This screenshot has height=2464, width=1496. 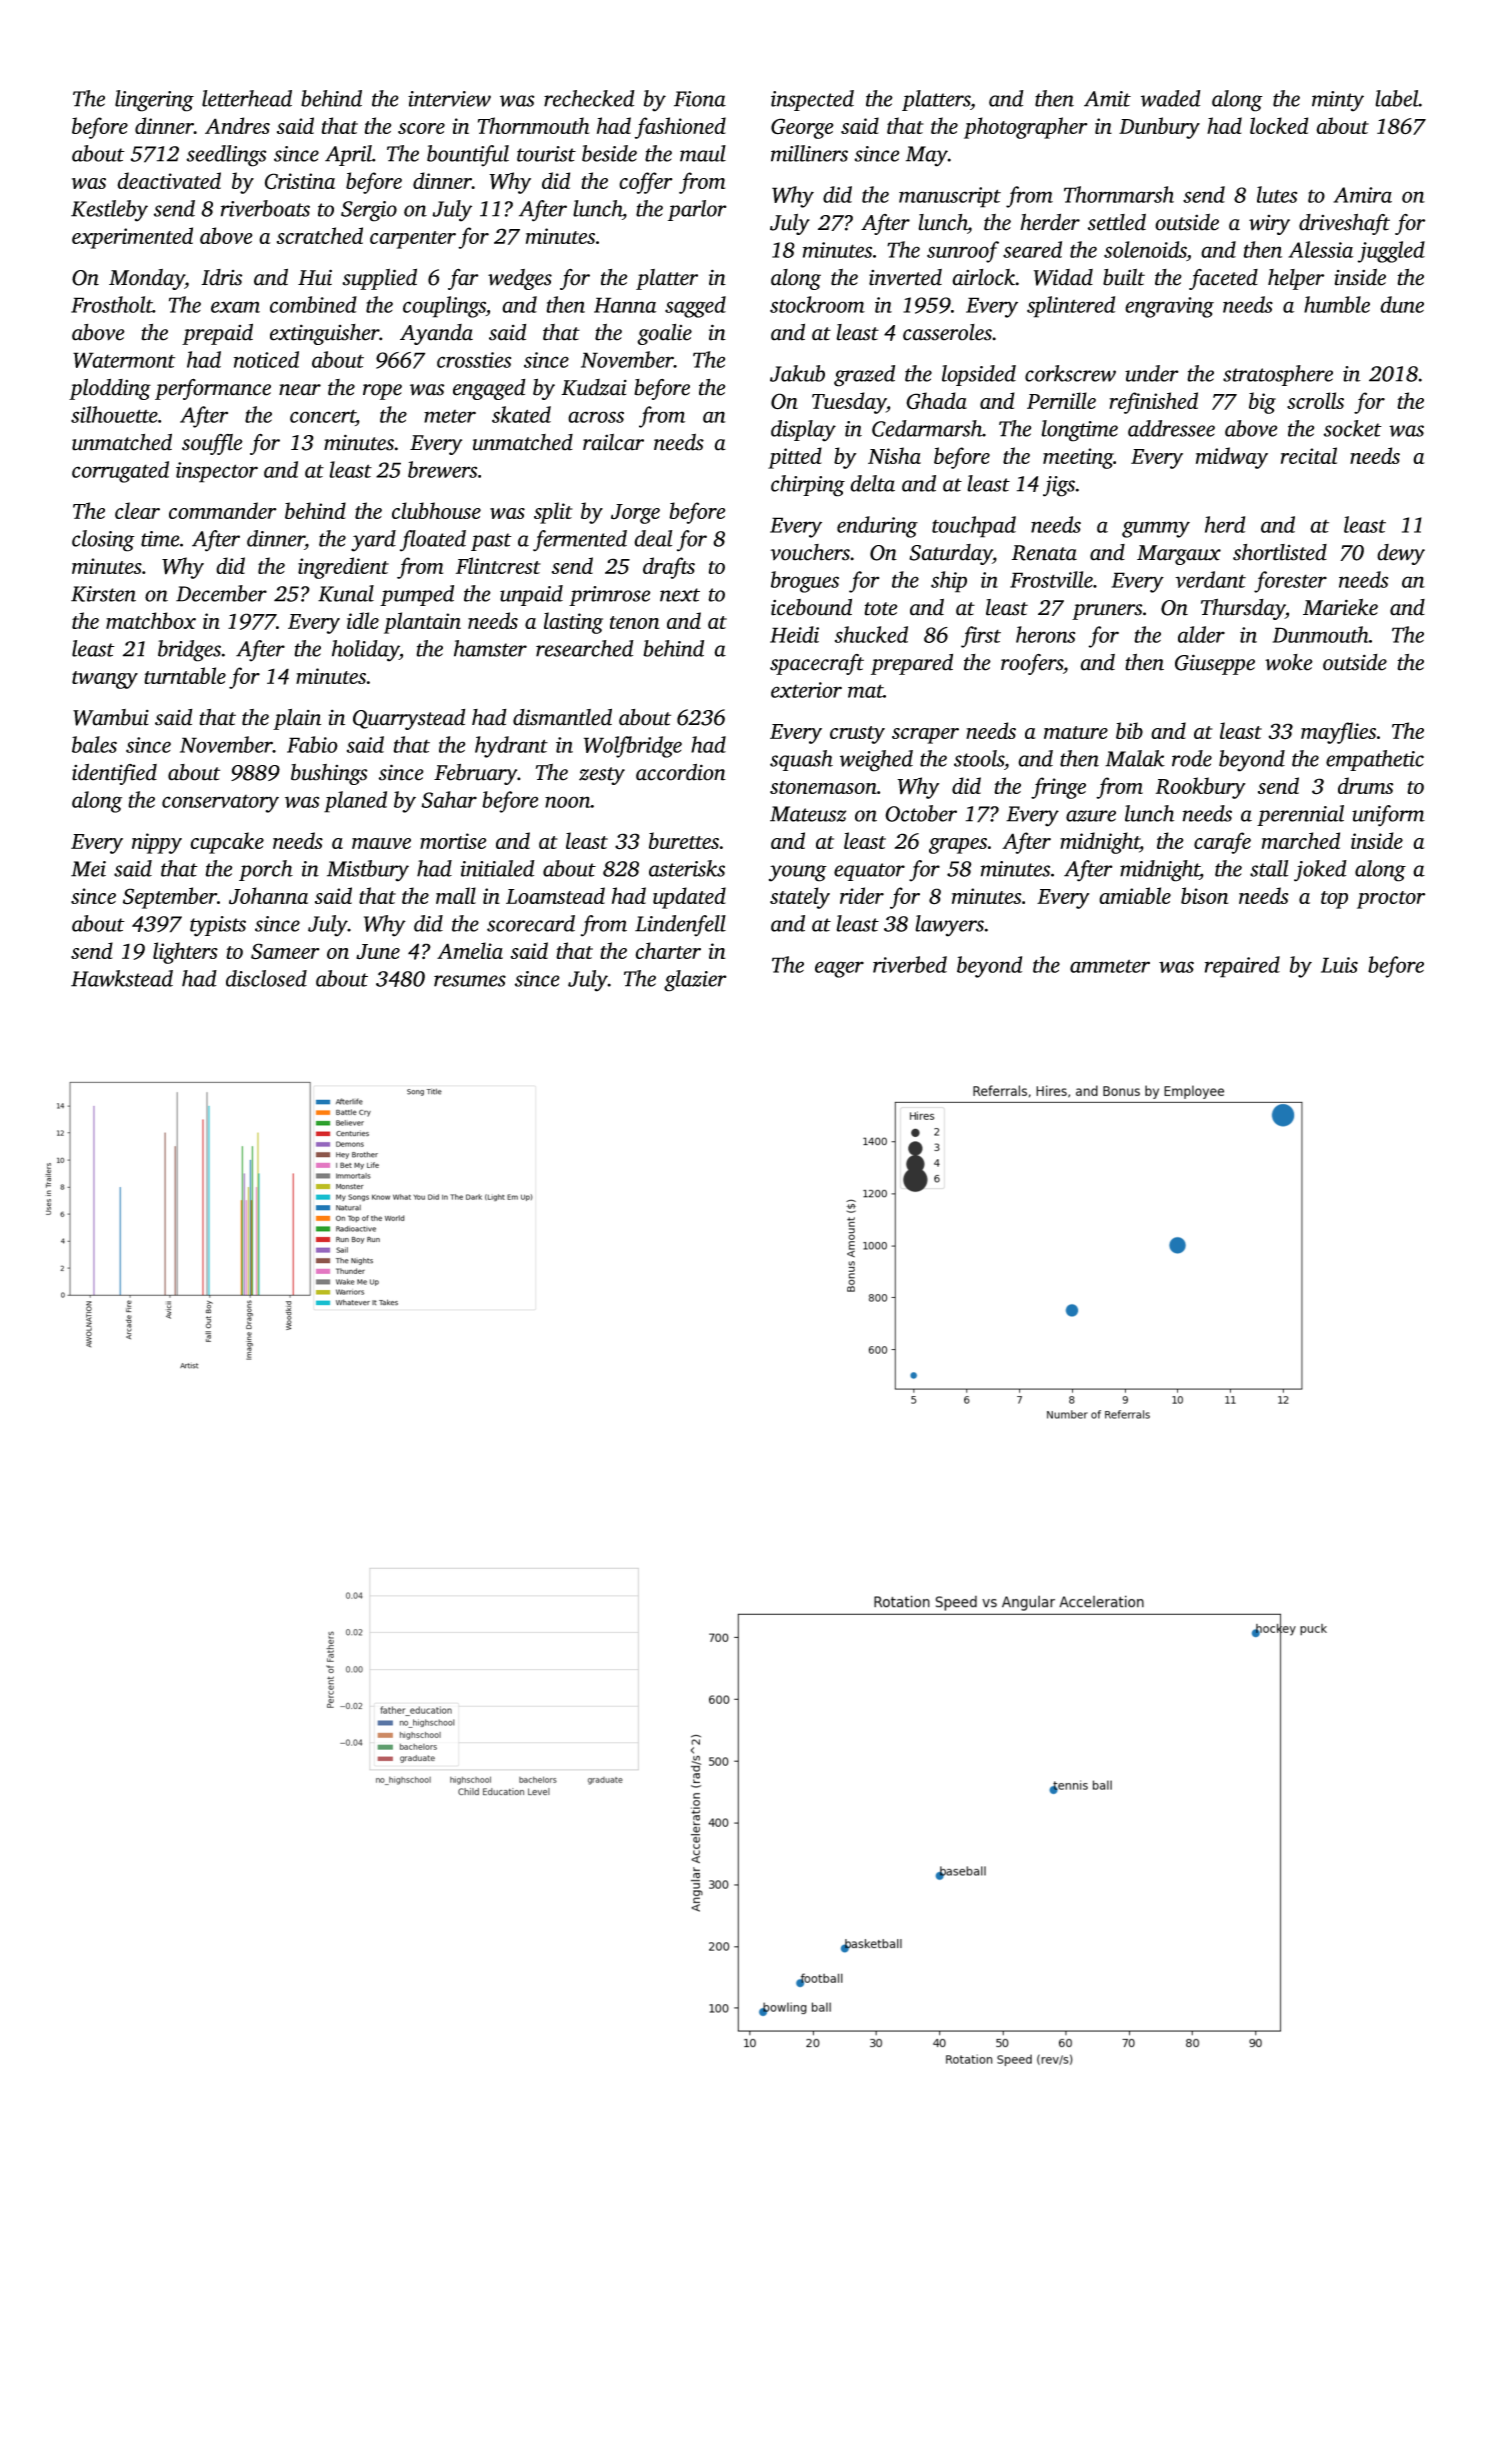 What do you see at coordinates (817, 304) in the screenshot?
I see `stockroom` at bounding box center [817, 304].
